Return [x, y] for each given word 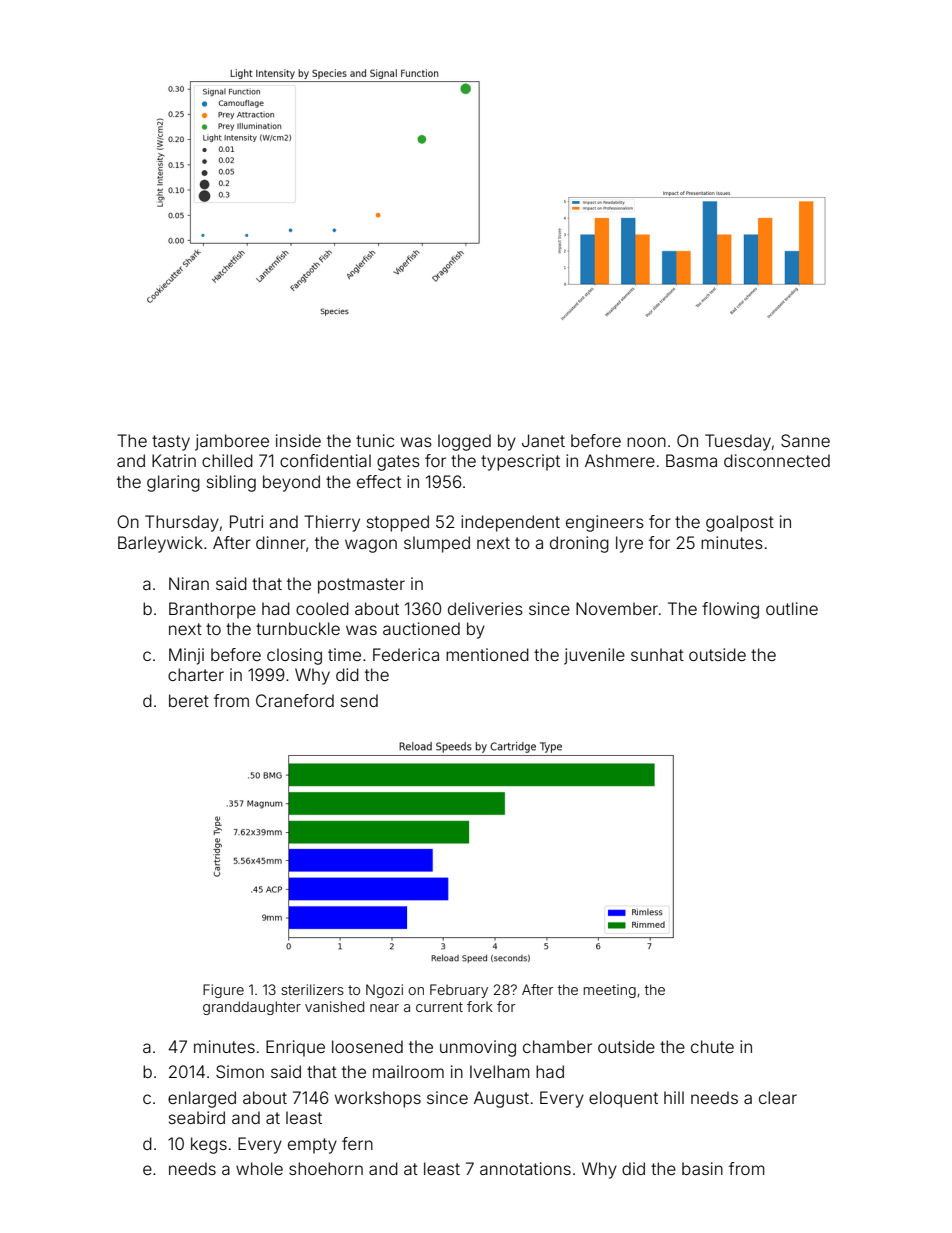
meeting [610, 991]
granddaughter [252, 1008]
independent [510, 523]
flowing [730, 610]
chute [712, 1046]
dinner [281, 542]
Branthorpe [212, 610]
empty [312, 1146]
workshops [378, 1099]
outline [792, 608]
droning [579, 544]
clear [778, 1097]
